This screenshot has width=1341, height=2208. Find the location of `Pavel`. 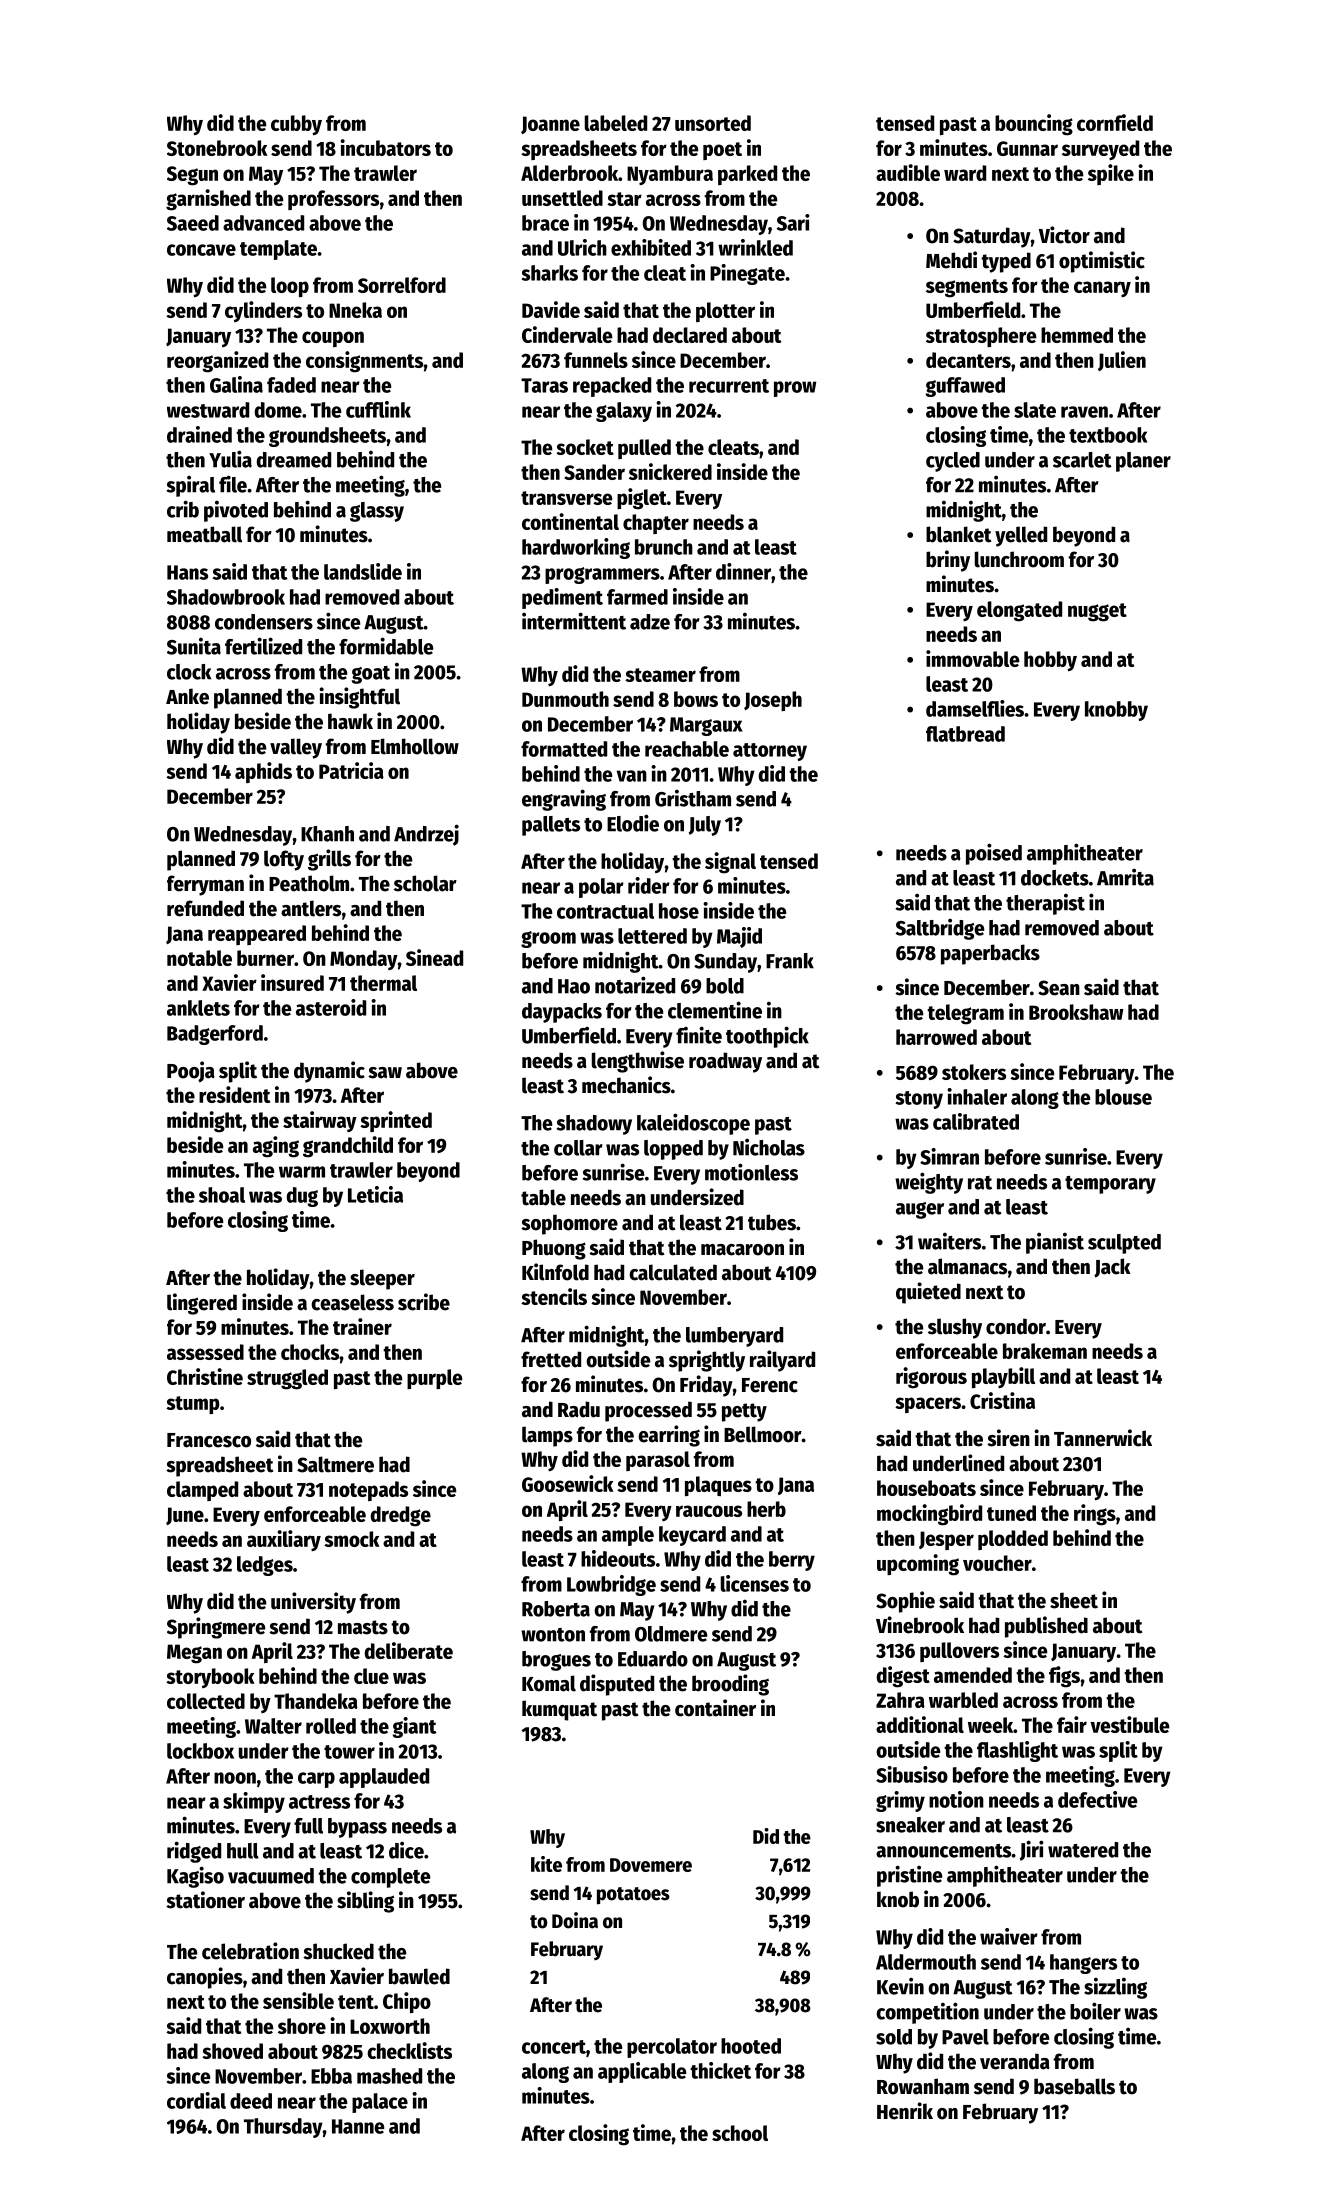

Pavel is located at coordinates (965, 2037).
